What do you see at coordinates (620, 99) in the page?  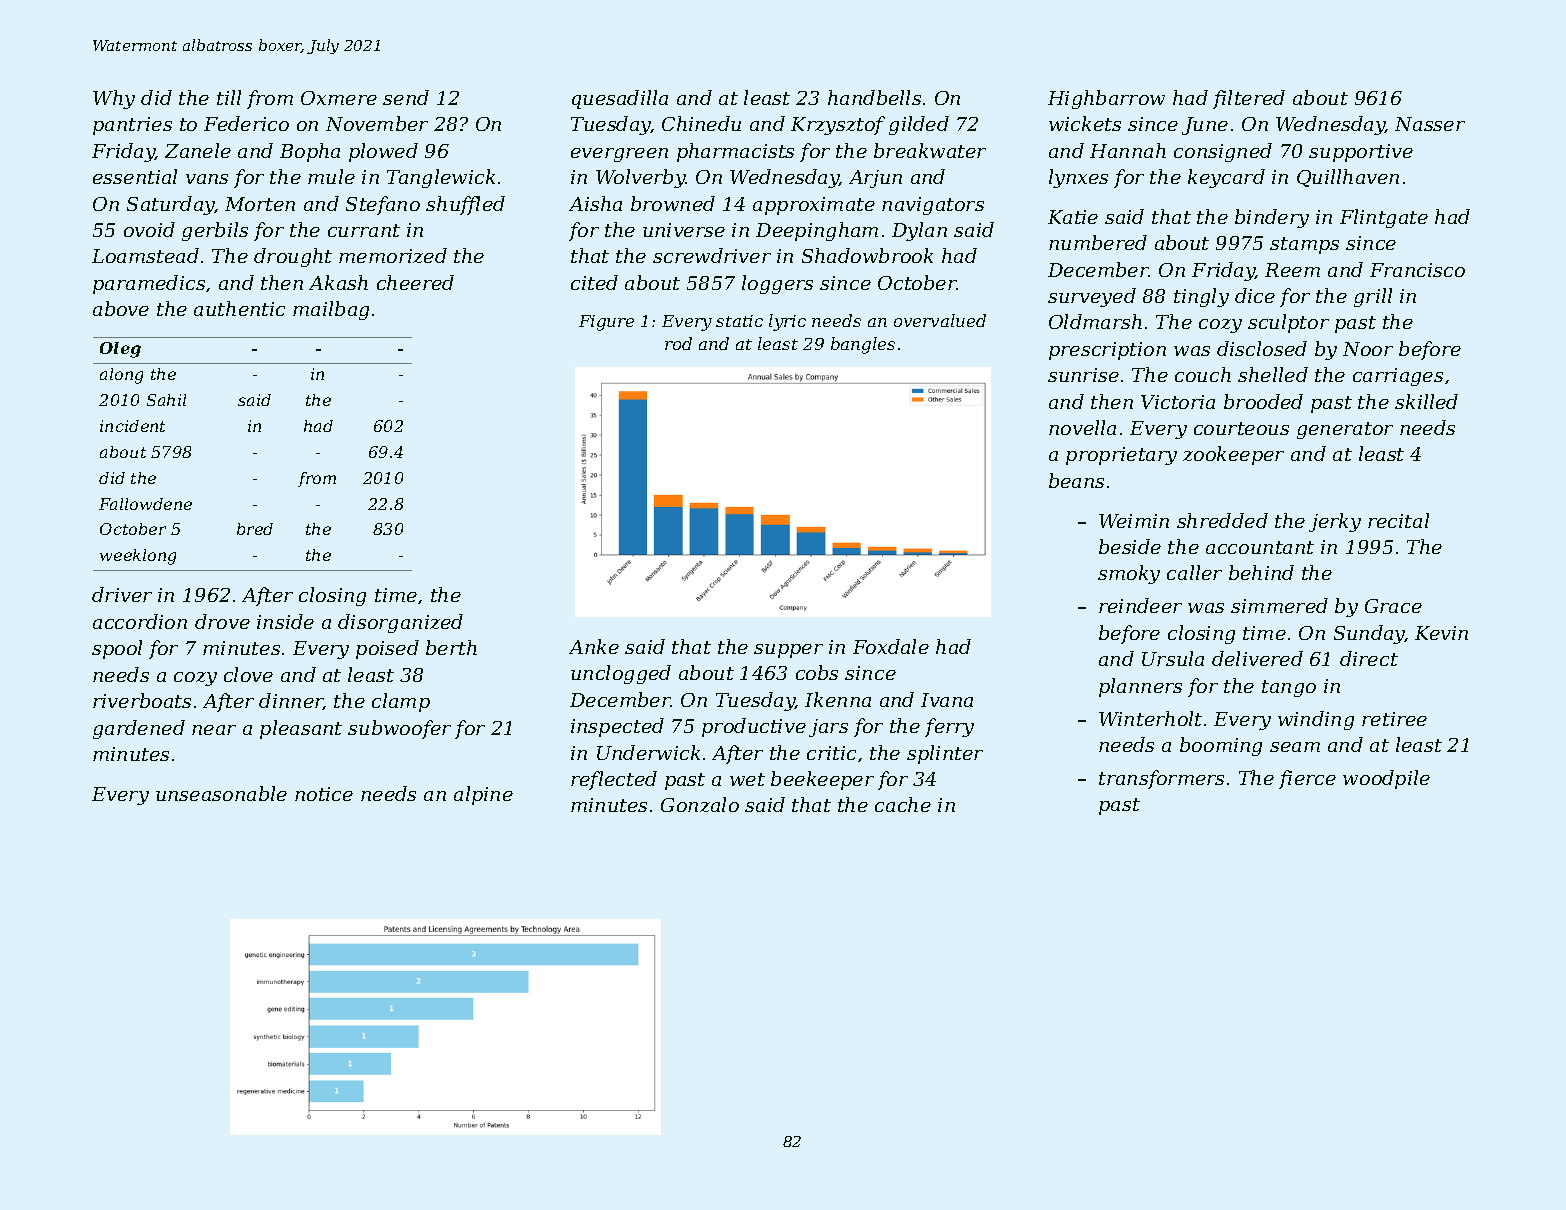 I see `quesadilla` at bounding box center [620, 99].
